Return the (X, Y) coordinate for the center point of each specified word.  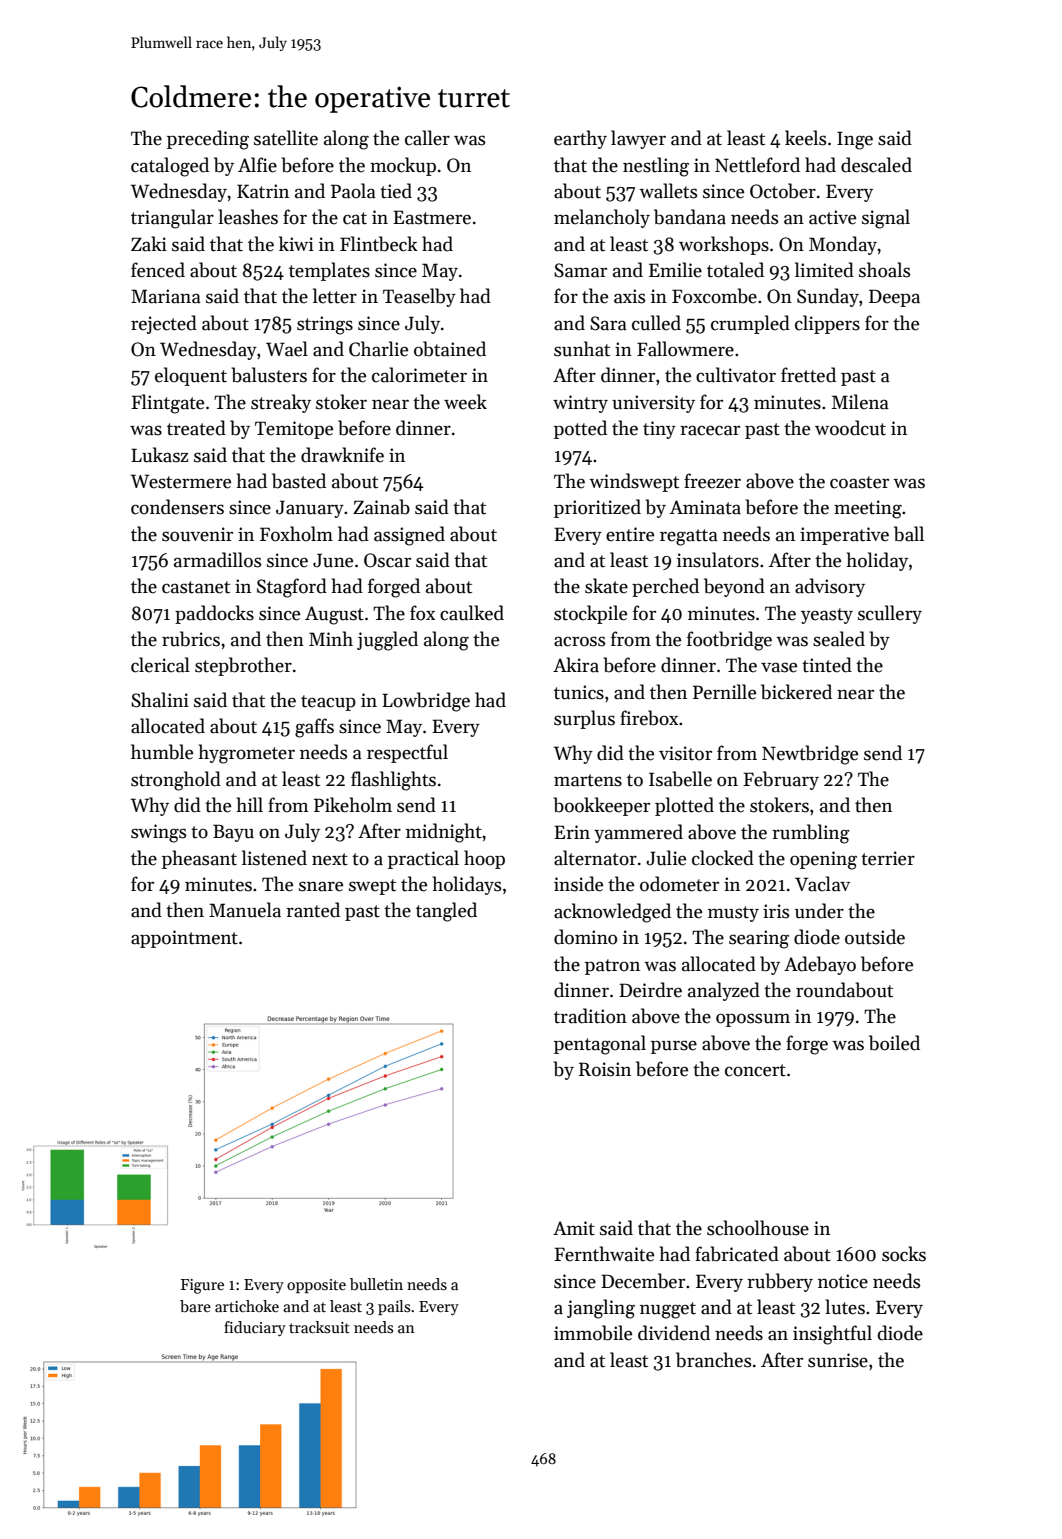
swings (158, 833)
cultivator (736, 375)
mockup (403, 166)
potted (580, 429)
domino (585, 937)
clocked (723, 858)
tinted (827, 665)
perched (665, 587)
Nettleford (757, 165)
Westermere (181, 481)
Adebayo (820, 965)
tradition (590, 1016)
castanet (196, 587)
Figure (202, 1286)
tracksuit (319, 1327)
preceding (208, 140)
